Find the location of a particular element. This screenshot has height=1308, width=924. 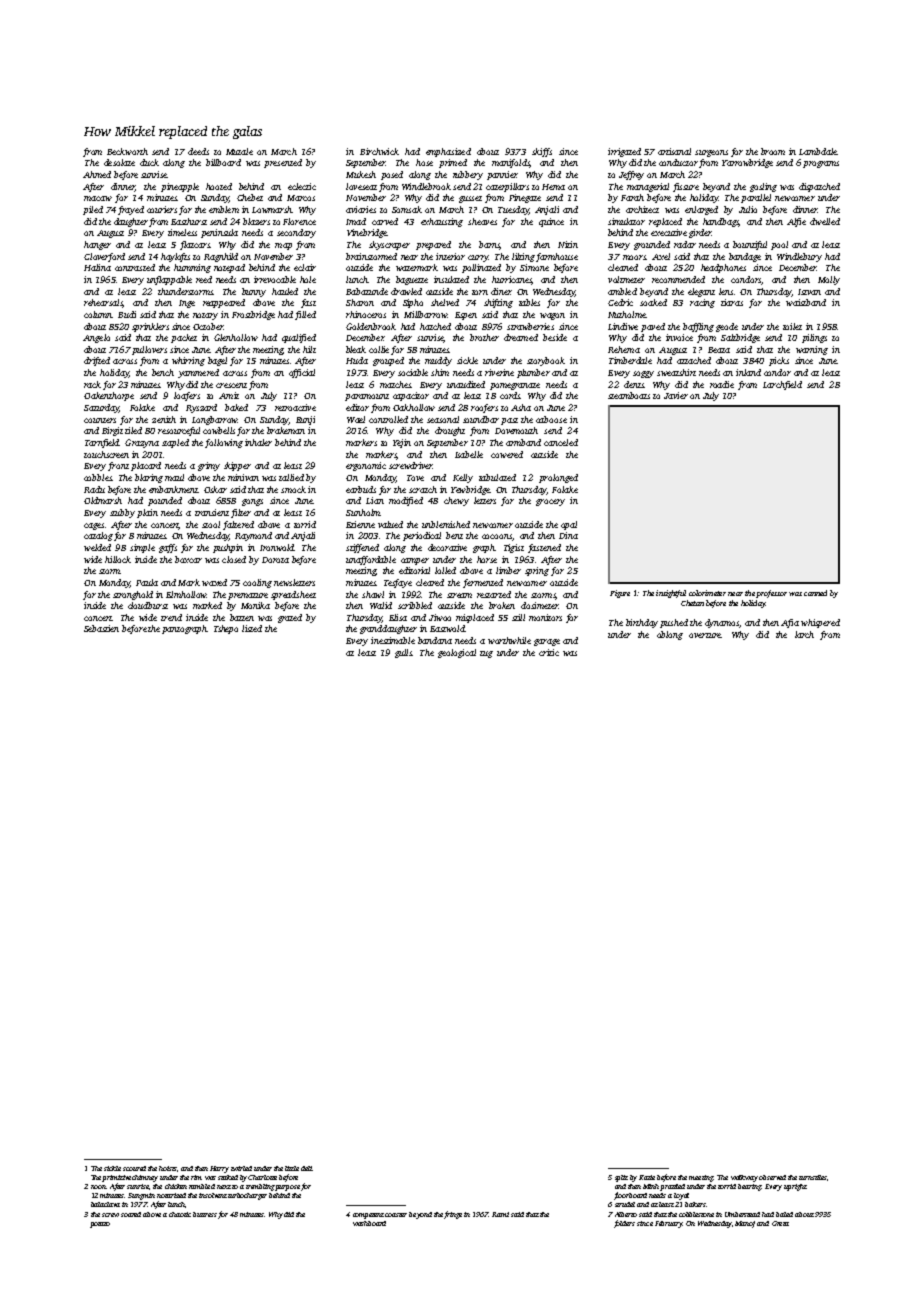

surgeons is located at coordinates (711, 153).
